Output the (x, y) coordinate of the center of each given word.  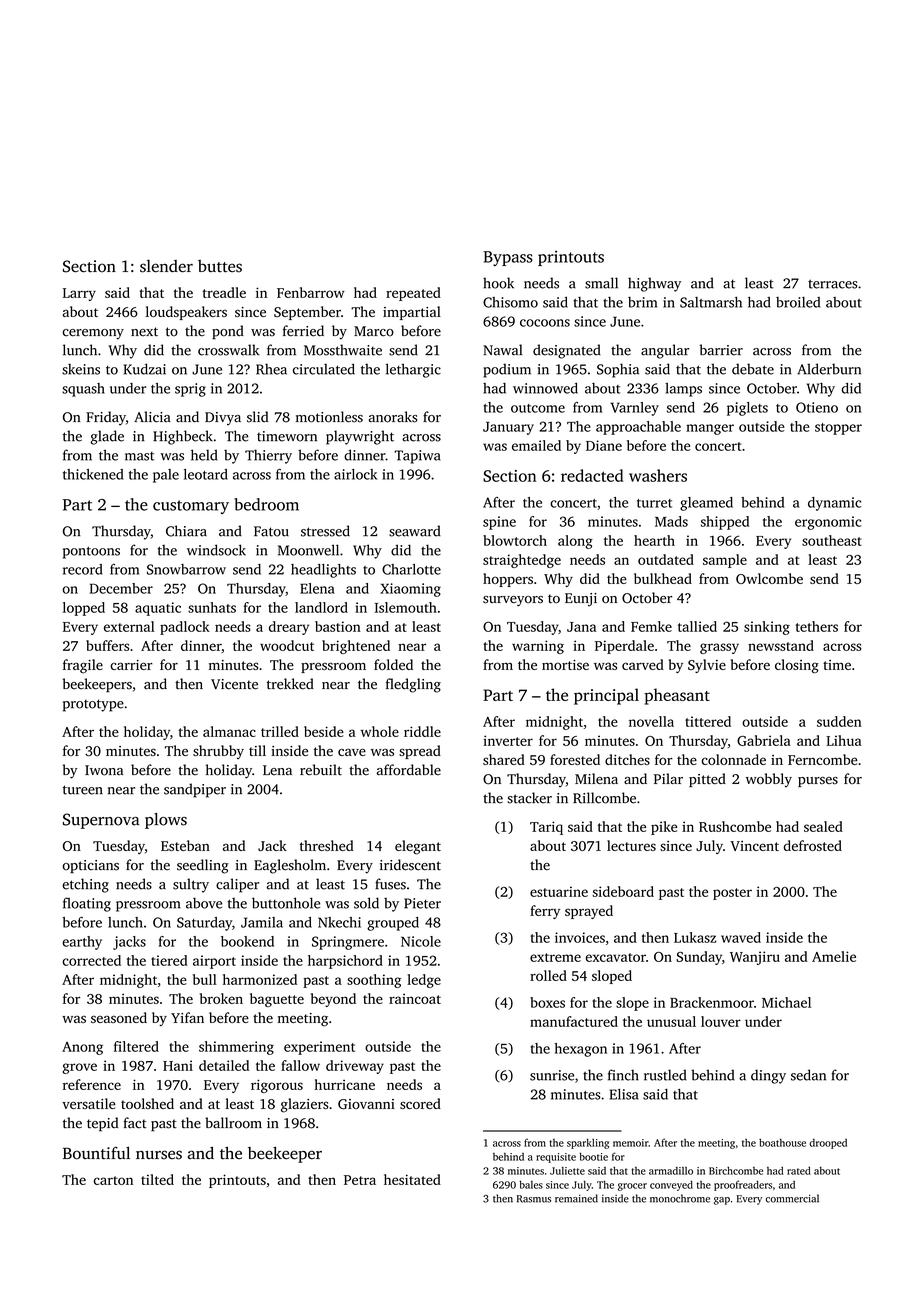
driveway (355, 1067)
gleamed (706, 504)
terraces (833, 284)
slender (166, 266)
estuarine (559, 891)
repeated (413, 294)
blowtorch (515, 540)
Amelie (834, 956)
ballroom (233, 1123)
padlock (185, 628)
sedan (808, 1075)
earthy (82, 943)
